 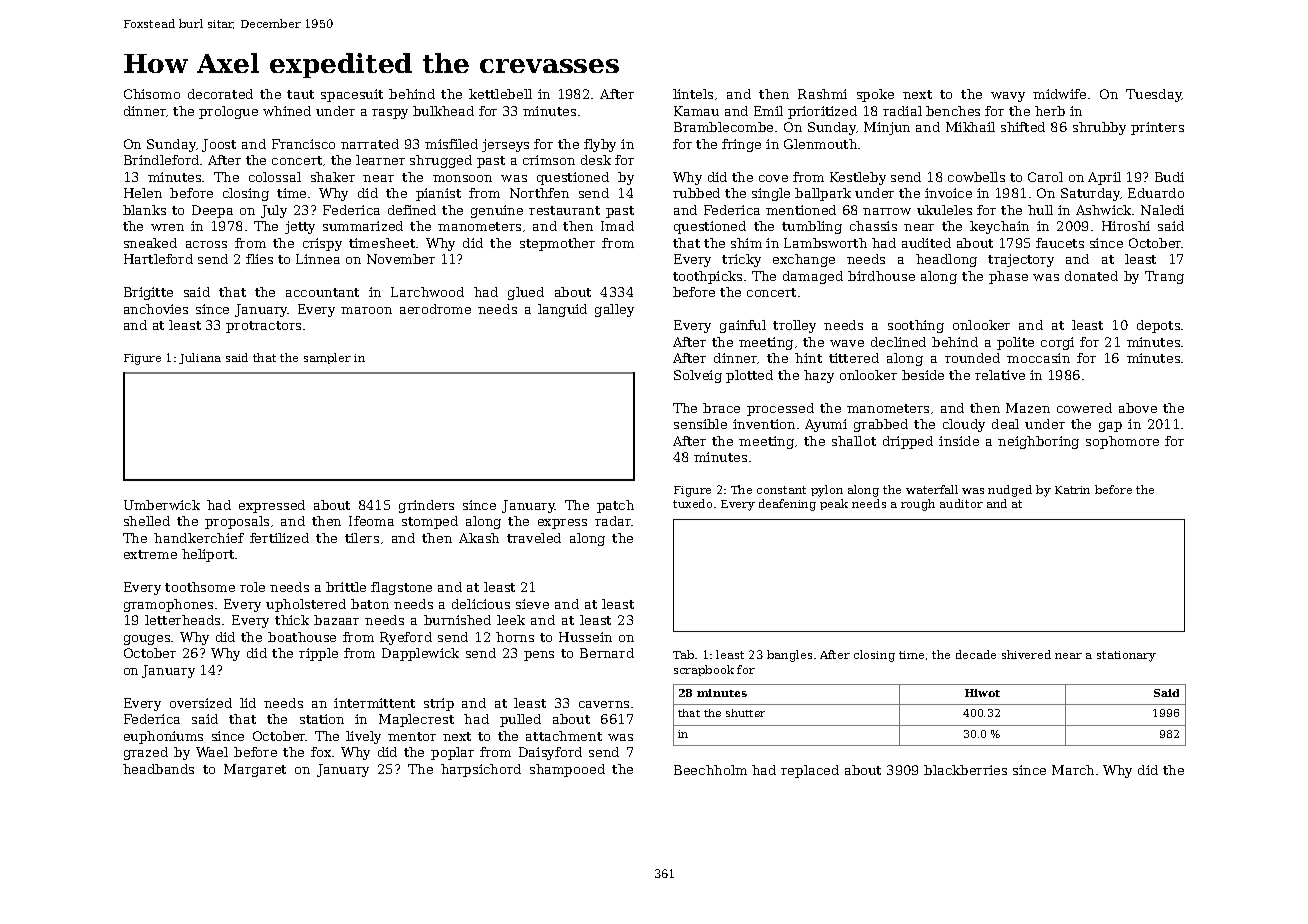 What do you see at coordinates (1040, 210) in the screenshot?
I see `hull` at bounding box center [1040, 210].
